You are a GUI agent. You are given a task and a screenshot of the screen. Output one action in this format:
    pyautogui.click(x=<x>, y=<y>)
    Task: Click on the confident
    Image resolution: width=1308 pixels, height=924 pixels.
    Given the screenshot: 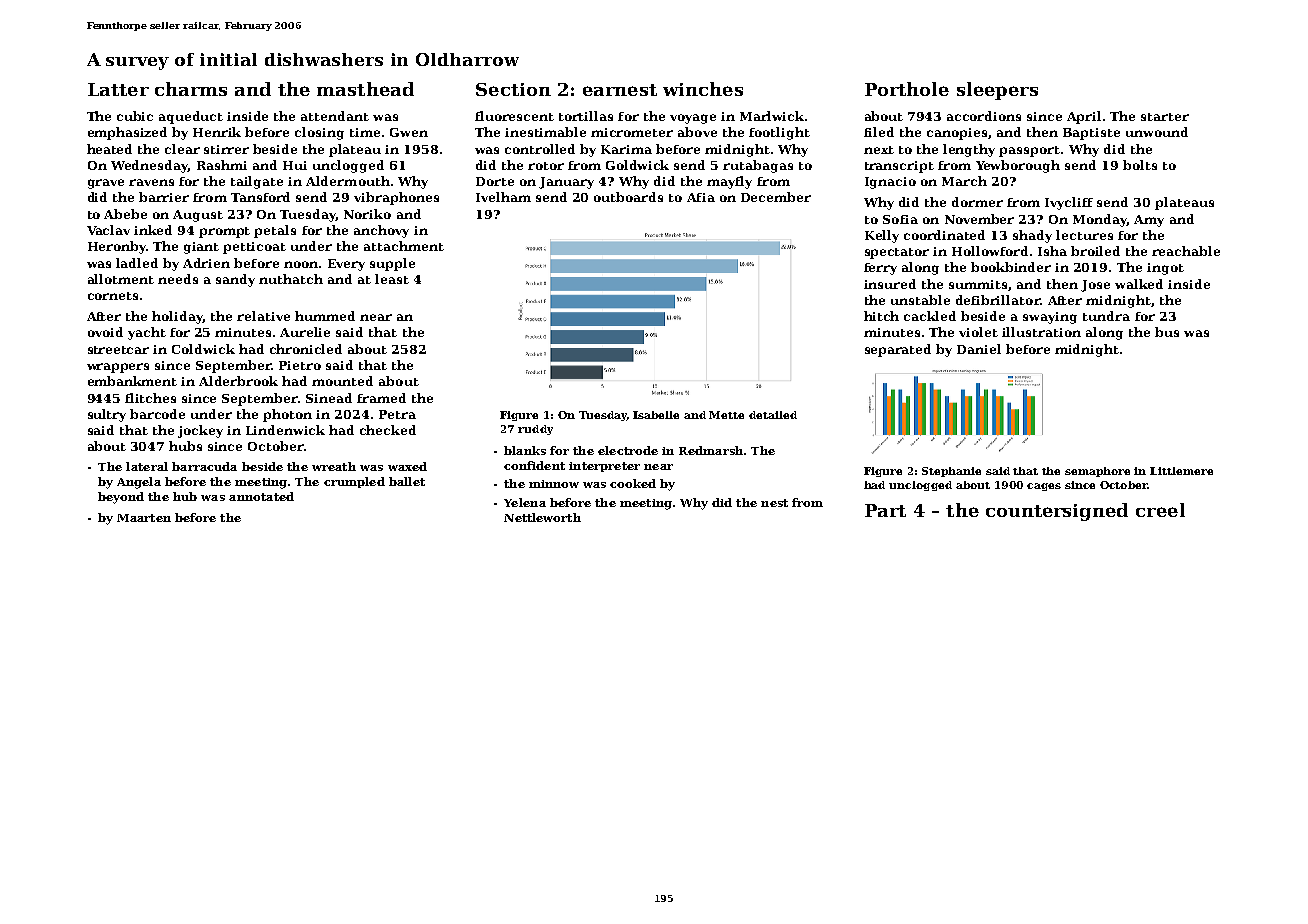 What is the action you would take?
    pyautogui.click(x=534, y=465)
